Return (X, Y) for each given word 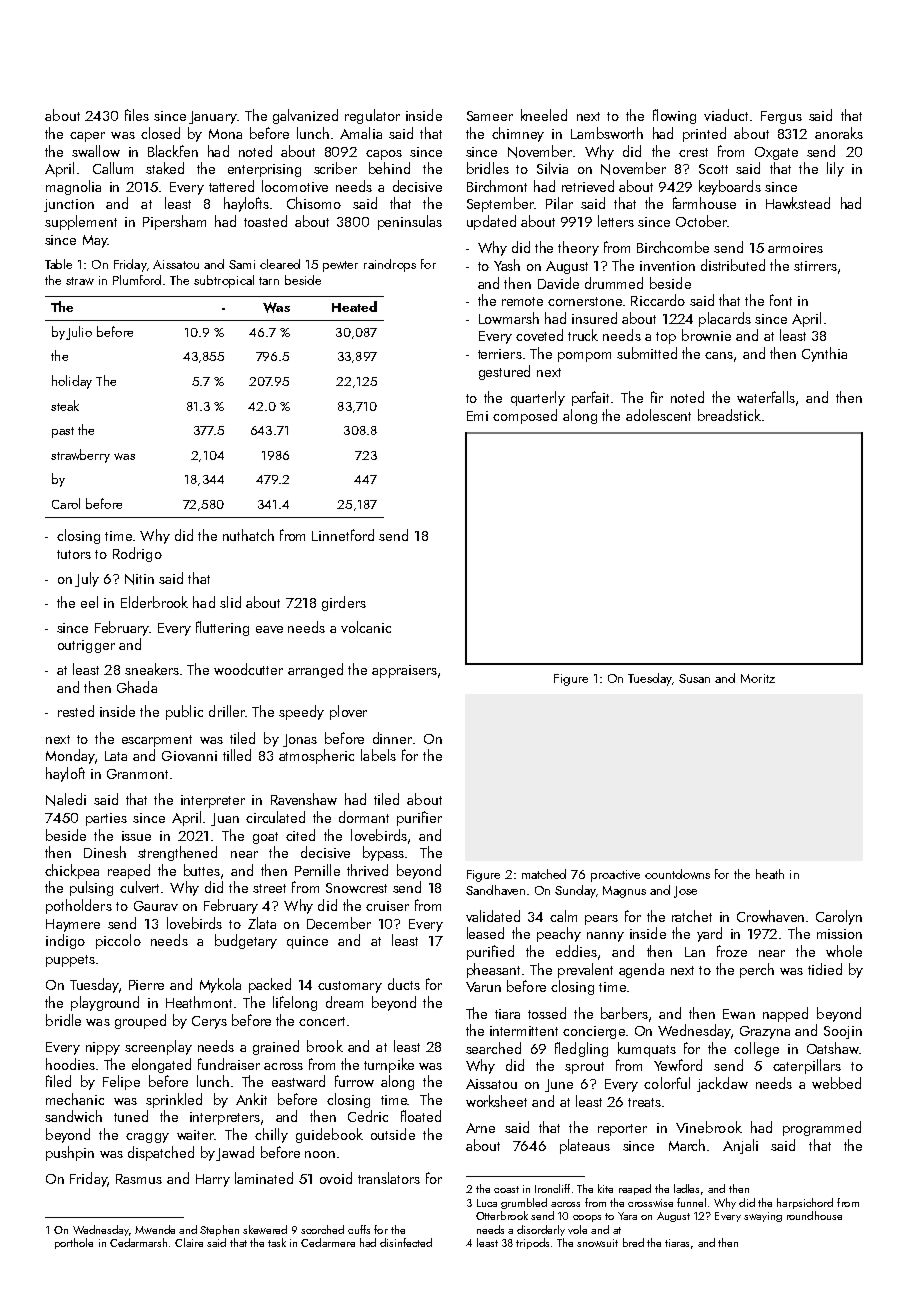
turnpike (389, 1065)
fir (657, 397)
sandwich (73, 1116)
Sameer (490, 116)
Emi (477, 416)
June (559, 1085)
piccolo (118, 941)
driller (227, 711)
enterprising (264, 170)
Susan (694, 678)
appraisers (404, 671)
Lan (695, 952)
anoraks (839, 133)
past (63, 432)
